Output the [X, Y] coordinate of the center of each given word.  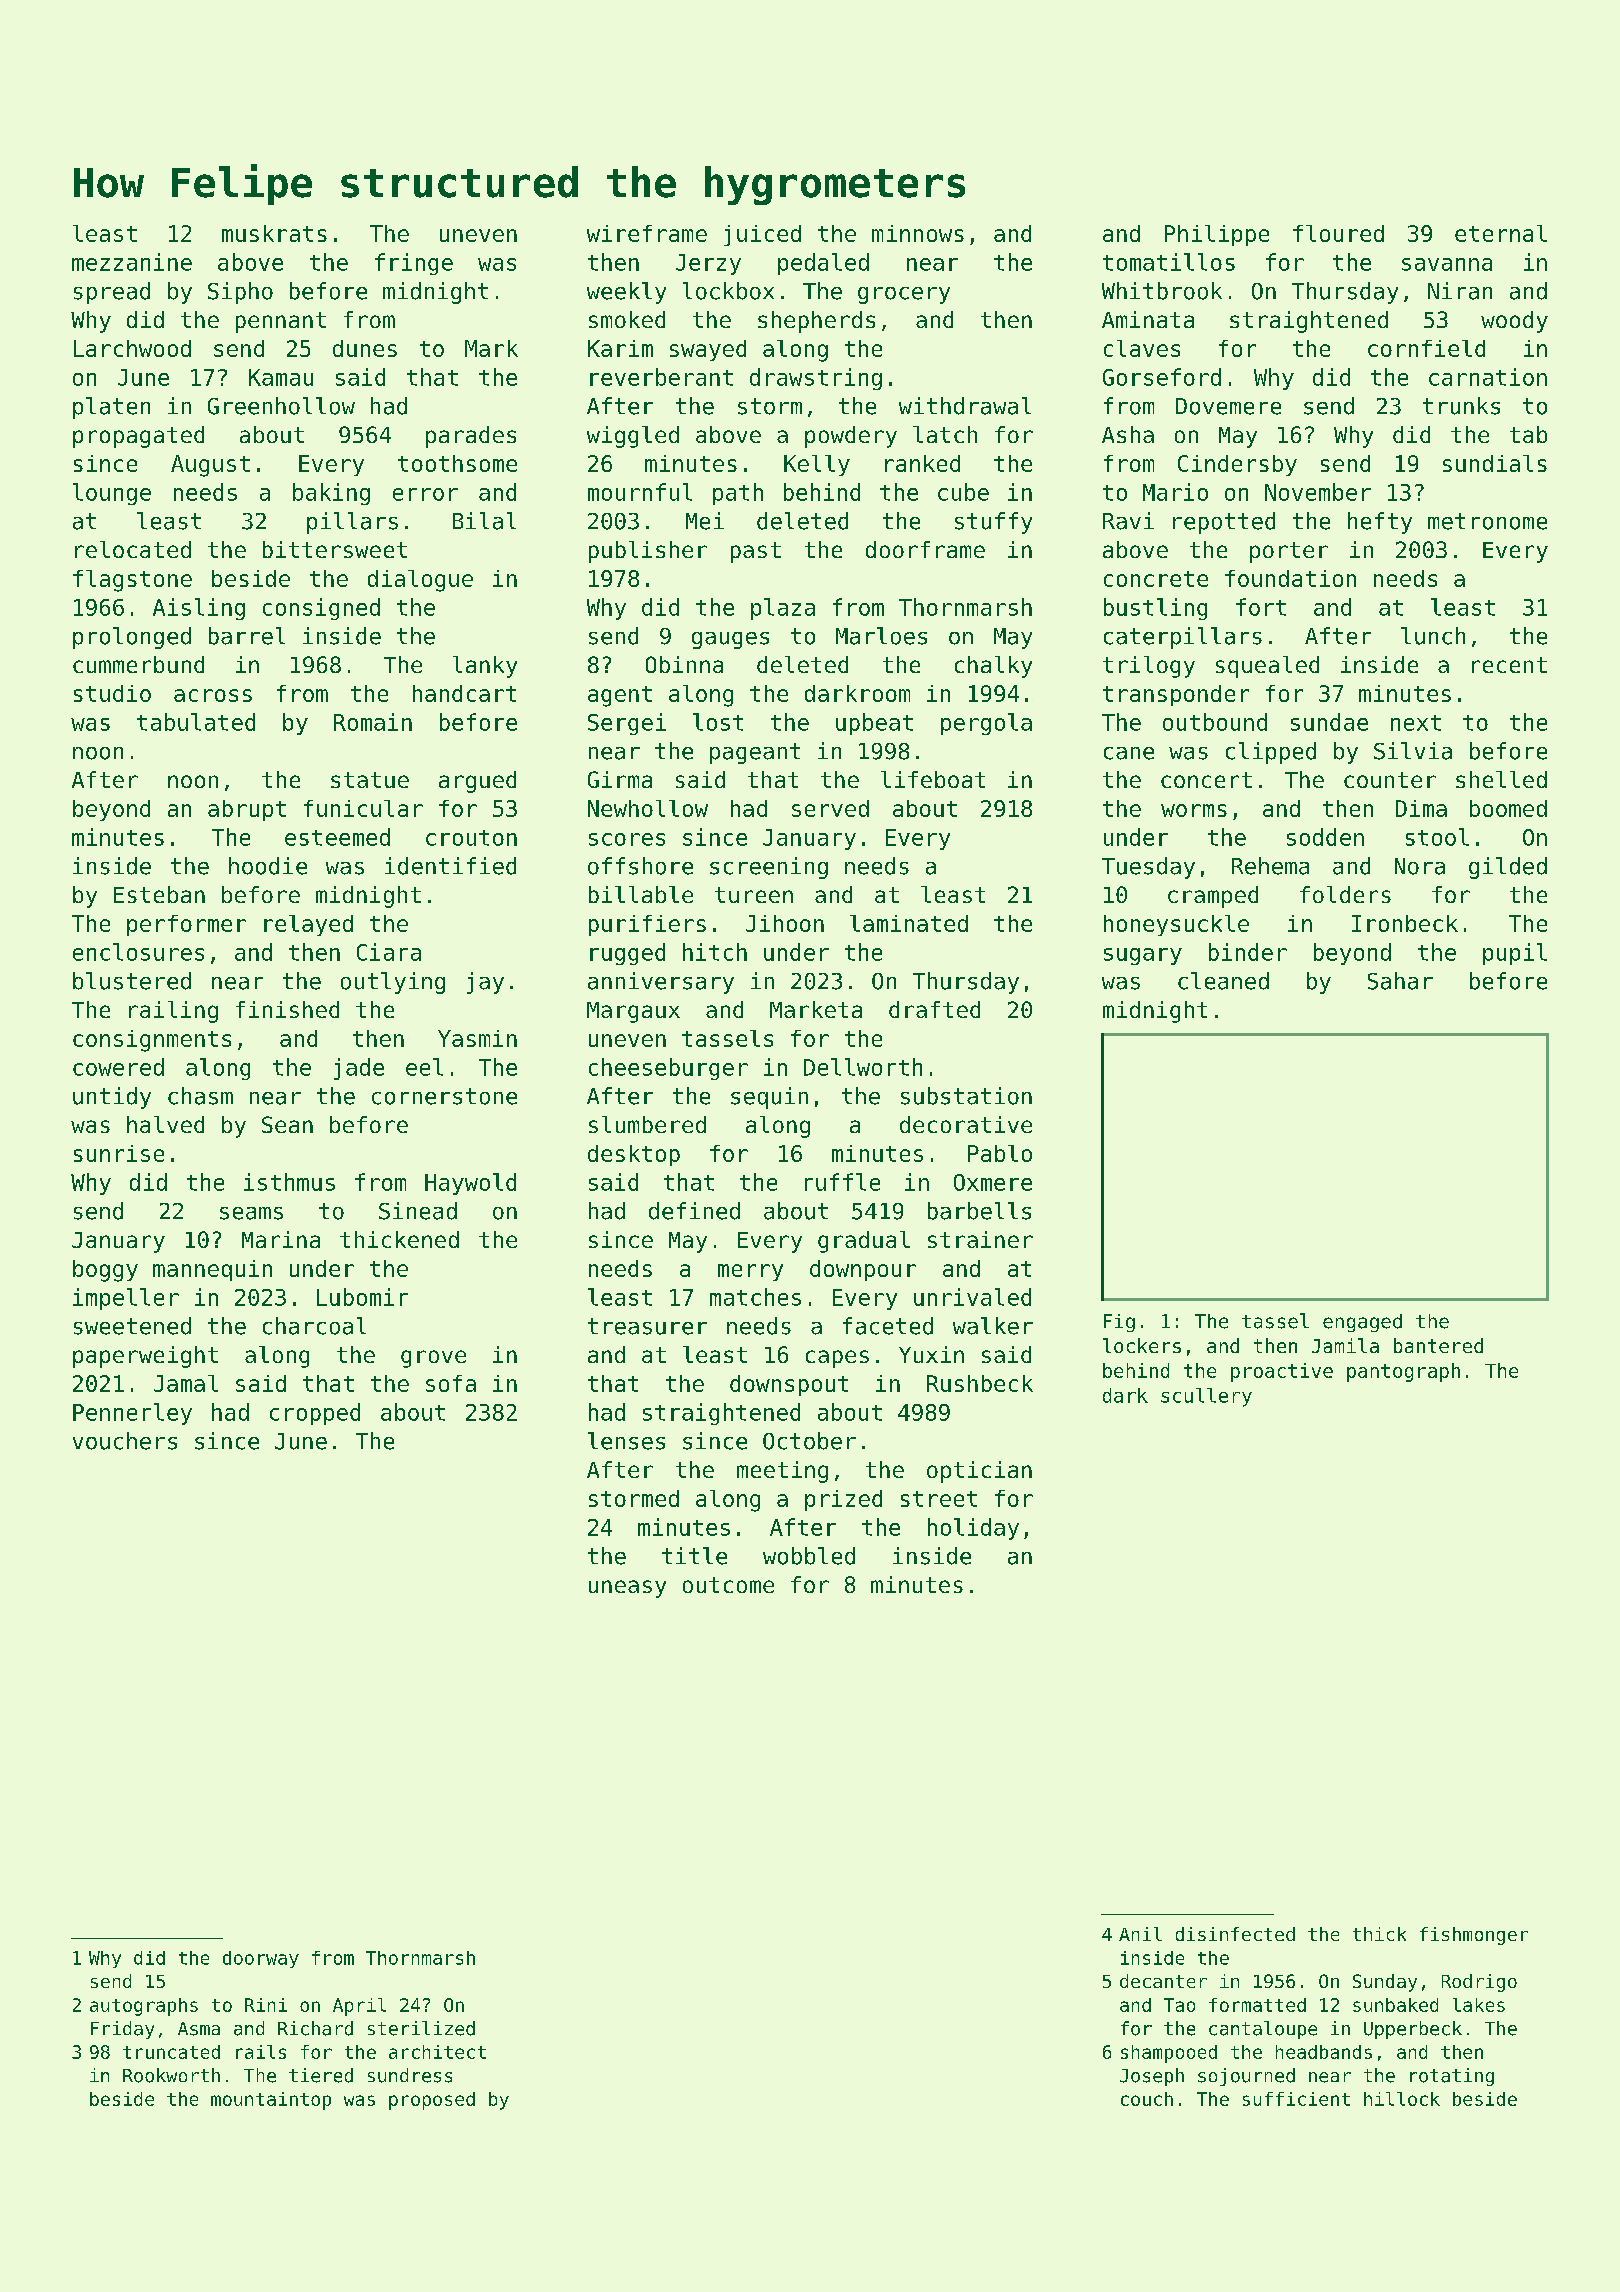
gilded [1508, 868]
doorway [261, 1959]
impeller [126, 1299]
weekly [626, 293]
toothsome [457, 463]
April [359, 2007]
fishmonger [1474, 1936]
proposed [432, 2101]
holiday [973, 1529]
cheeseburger [668, 1069]
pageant [755, 753]
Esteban [159, 894]
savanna [1447, 264]
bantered [1438, 1345]
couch [1147, 2099]
